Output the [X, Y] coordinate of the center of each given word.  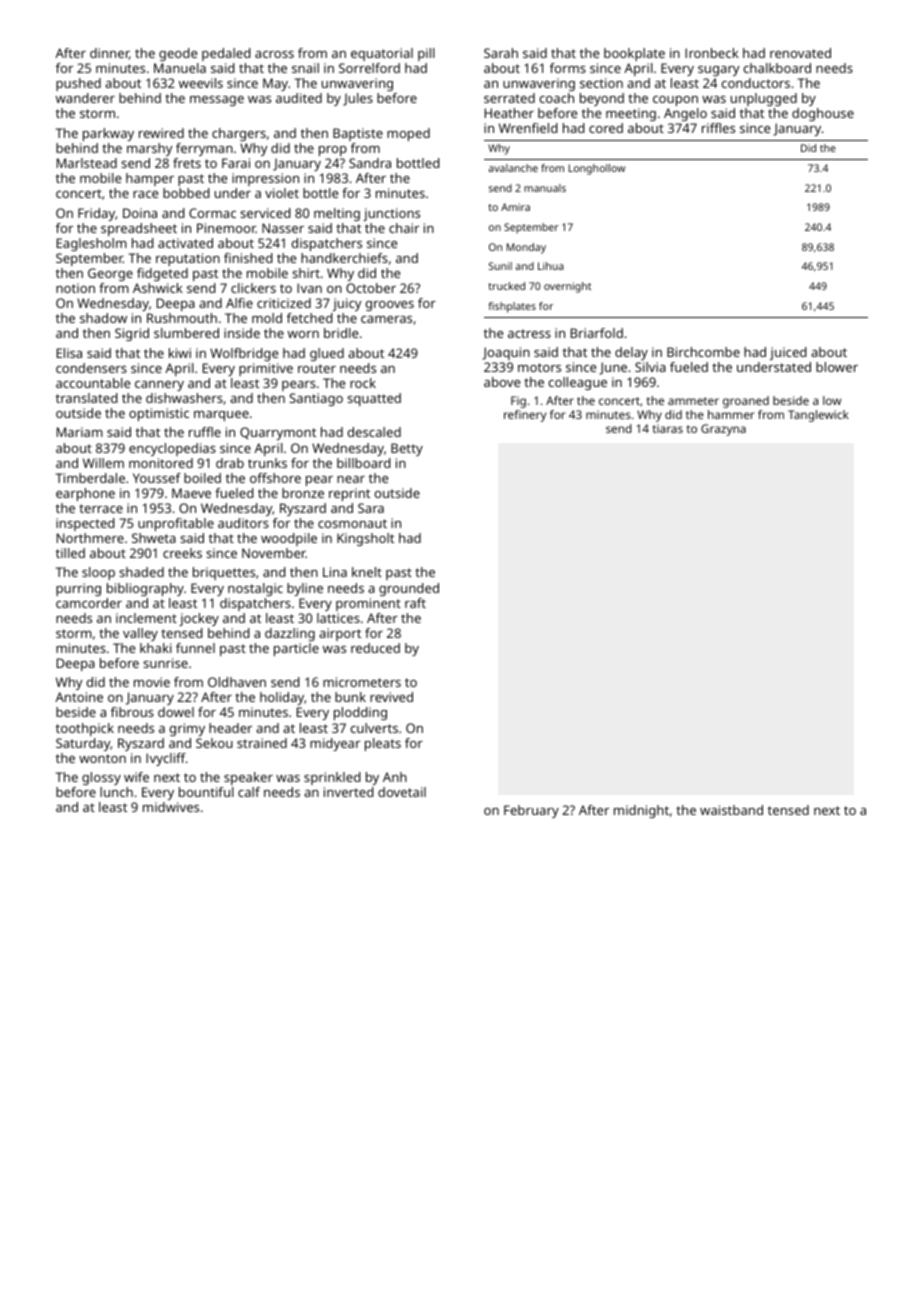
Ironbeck [712, 53]
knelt [367, 572]
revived [391, 697]
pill [426, 54]
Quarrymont [278, 433]
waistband [731, 810]
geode [178, 54]
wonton [102, 758]
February [531, 811]
